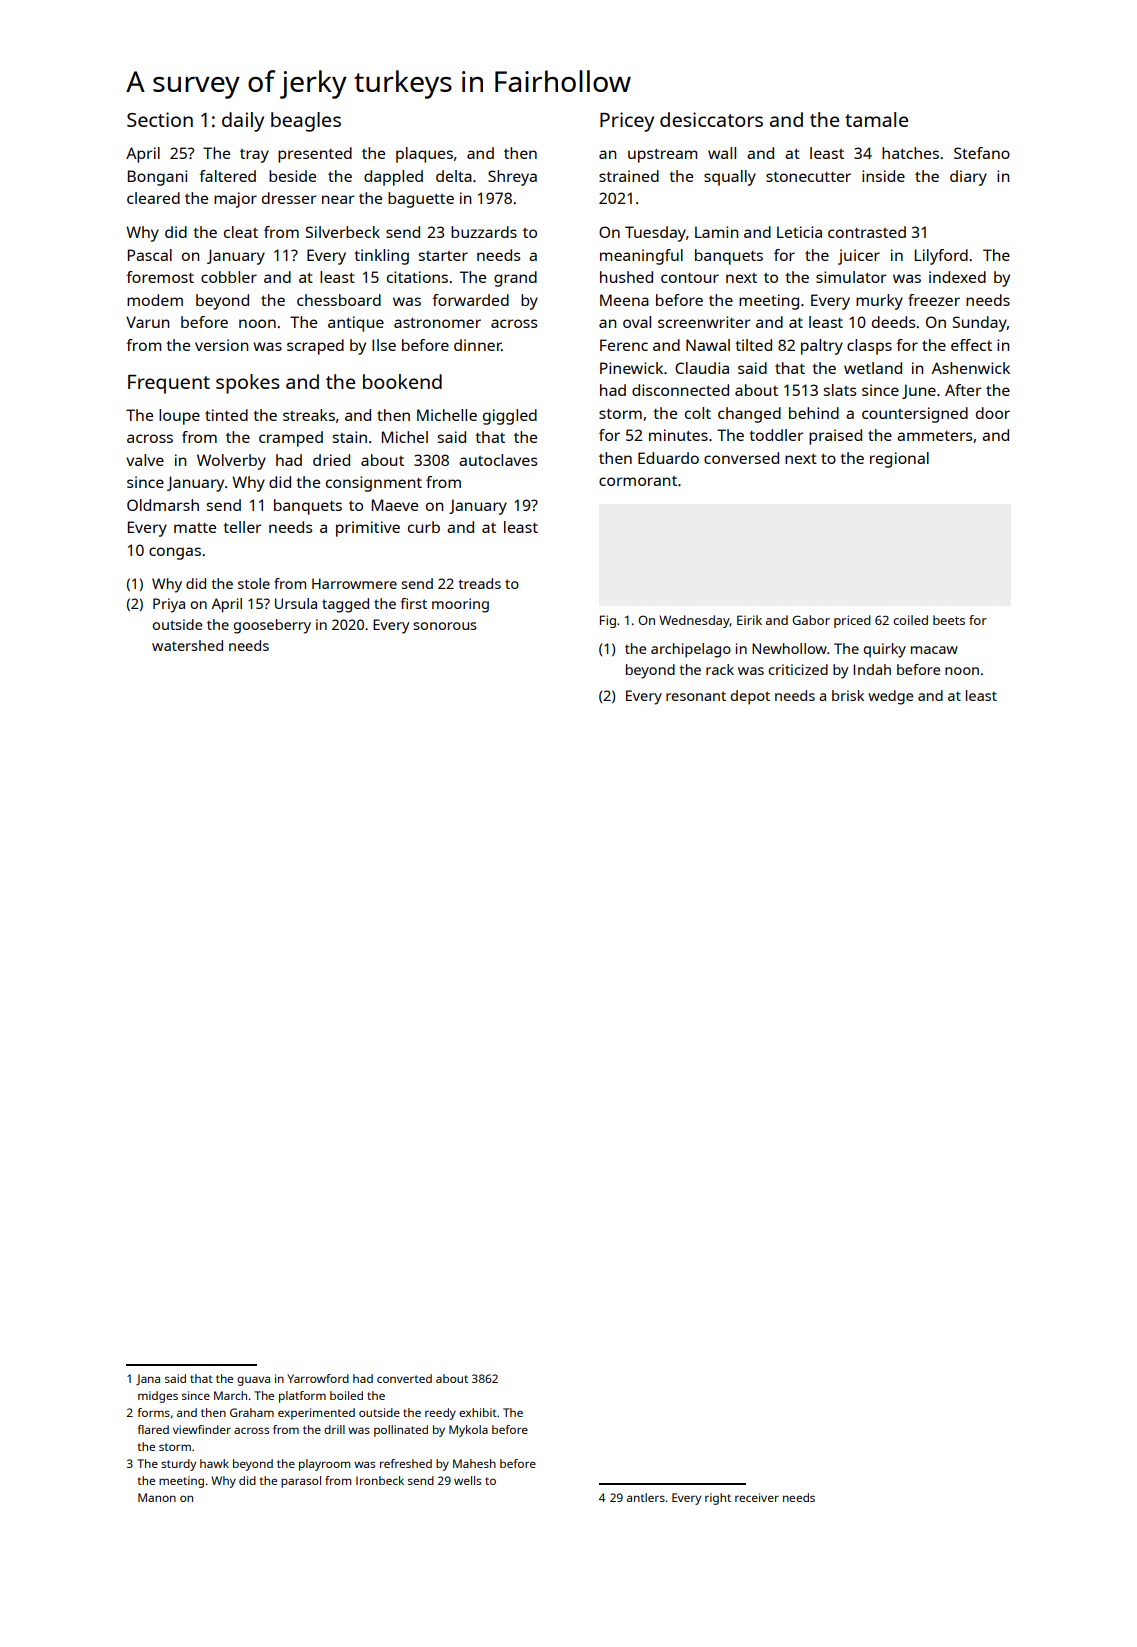  I want to click on meaningful, so click(641, 257).
